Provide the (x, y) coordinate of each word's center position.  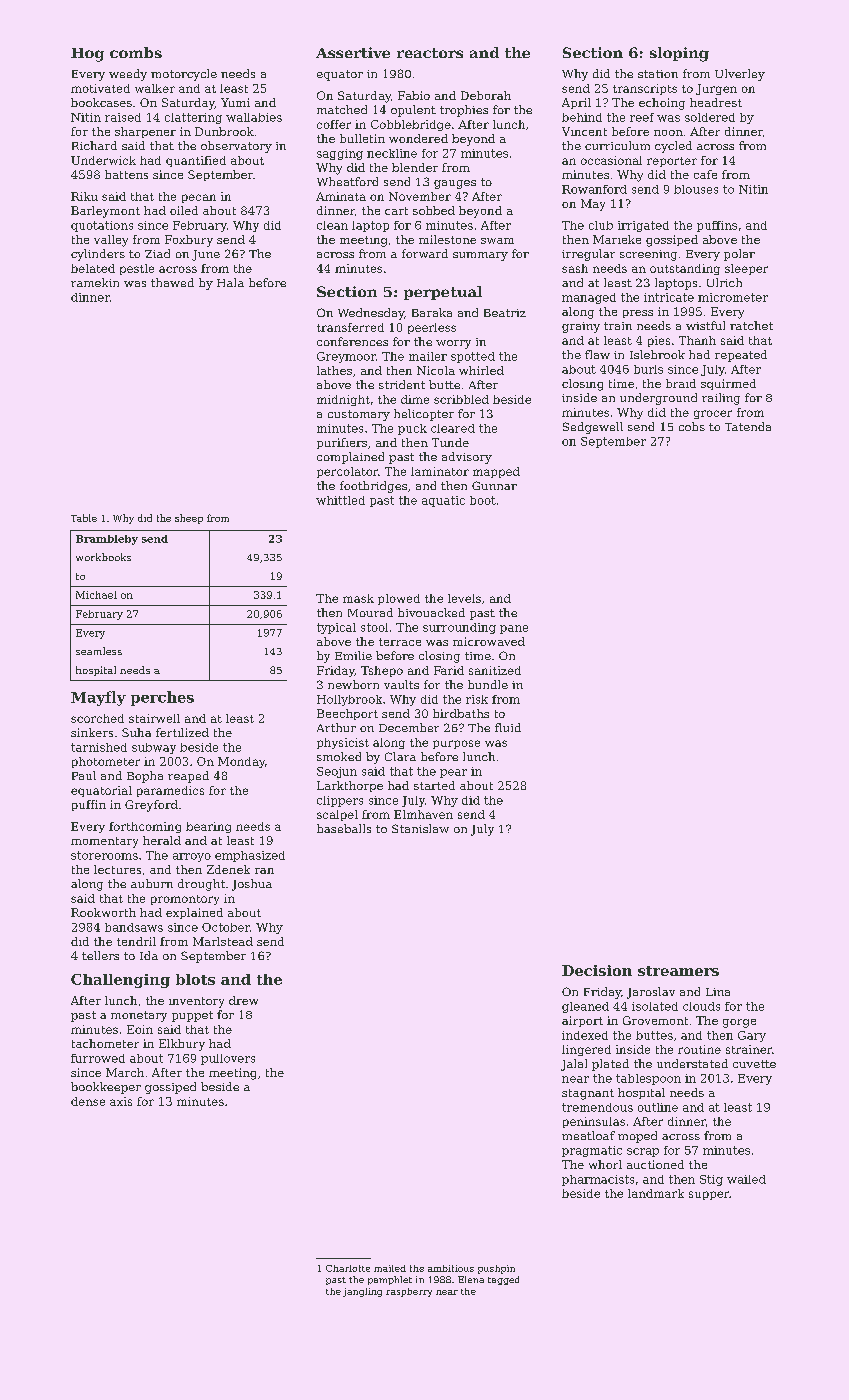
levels (464, 598)
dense (88, 1101)
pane (514, 629)
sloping (679, 54)
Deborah (486, 95)
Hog (87, 55)
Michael (96, 595)
